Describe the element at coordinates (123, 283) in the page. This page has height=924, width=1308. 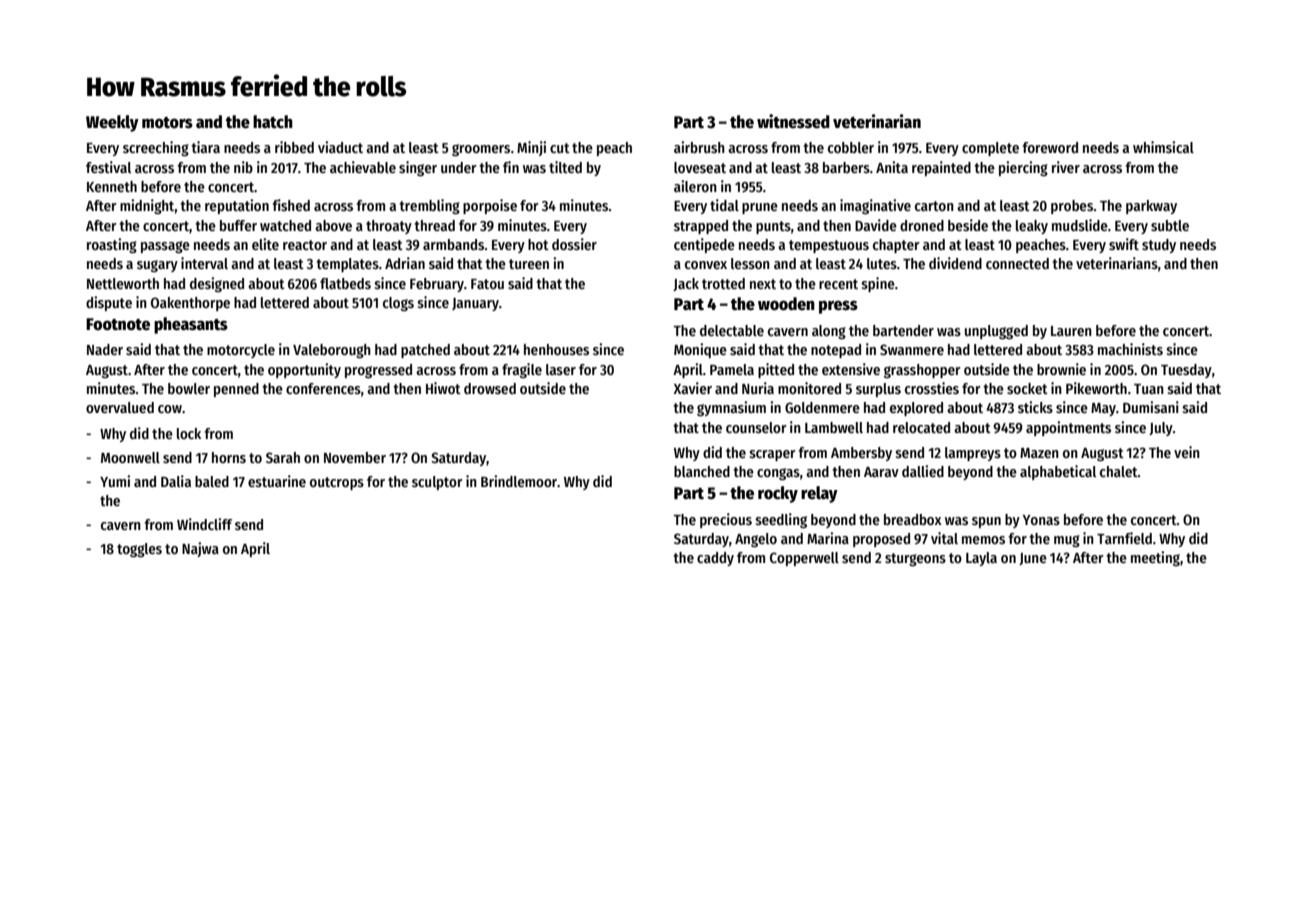
I see `Nettleworth` at that location.
